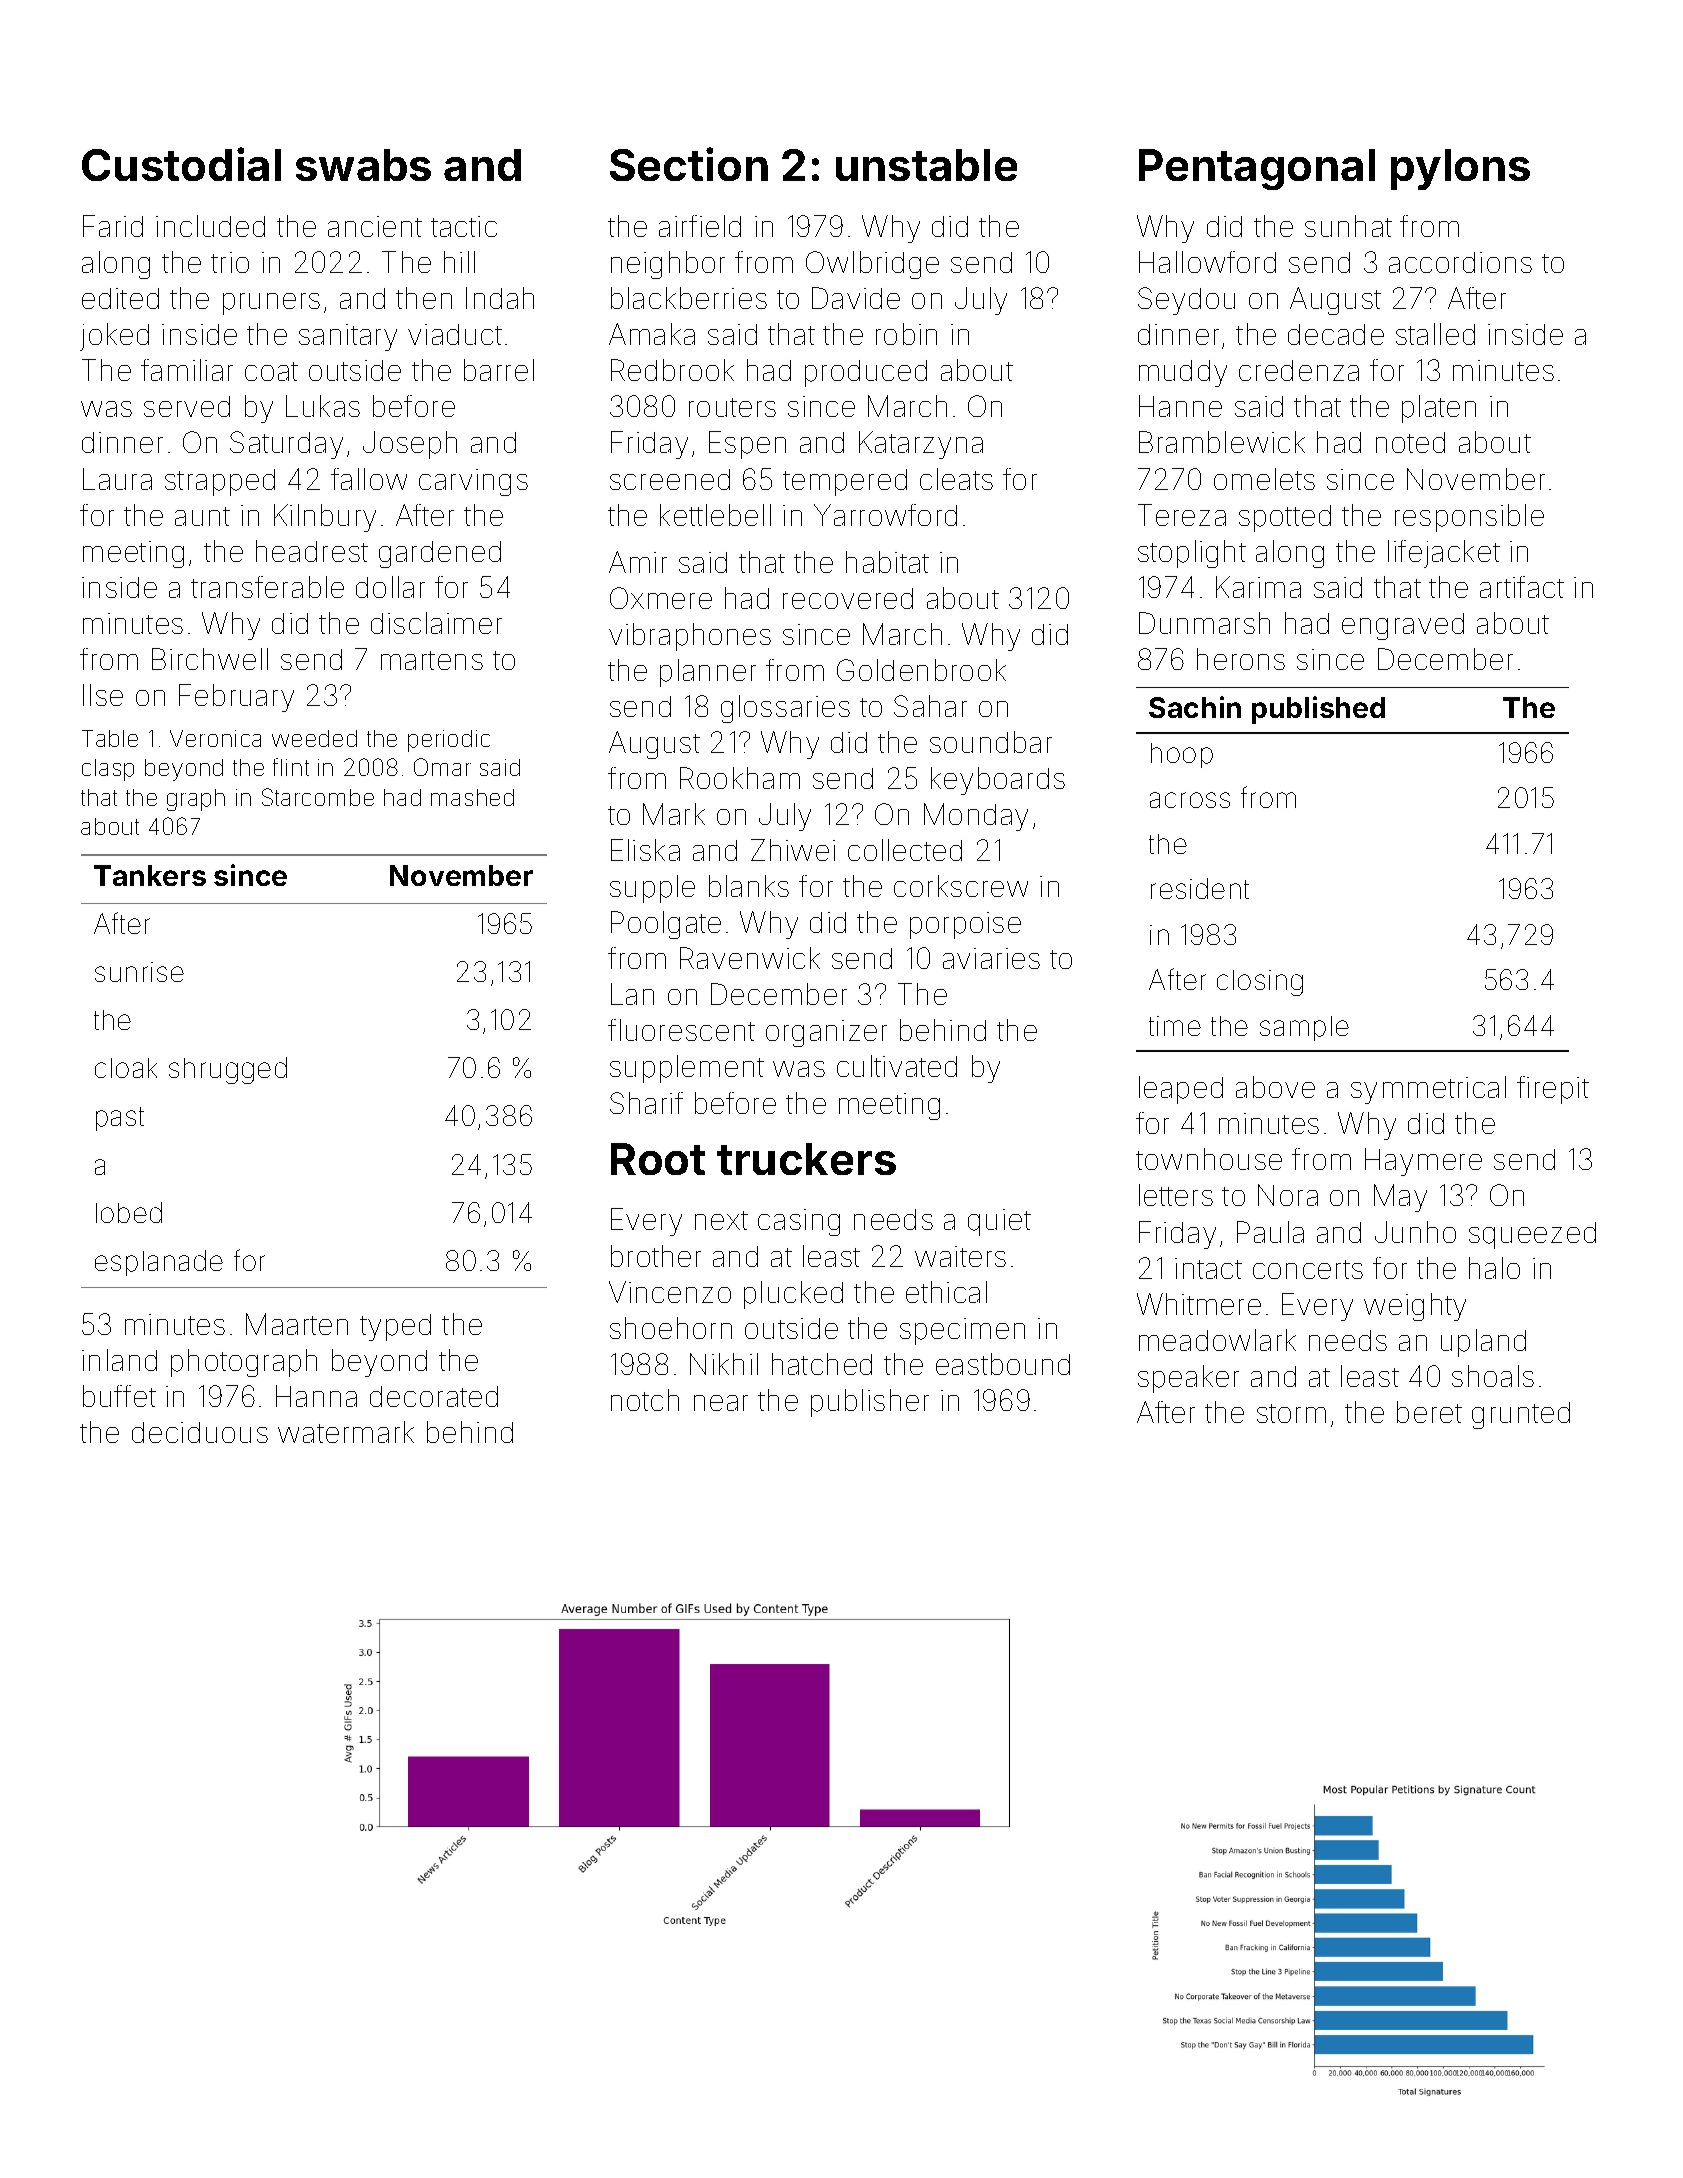 Image resolution: width=1683 pixels, height=2178 pixels. What do you see at coordinates (1190, 800) in the screenshot?
I see `across` at bounding box center [1190, 800].
